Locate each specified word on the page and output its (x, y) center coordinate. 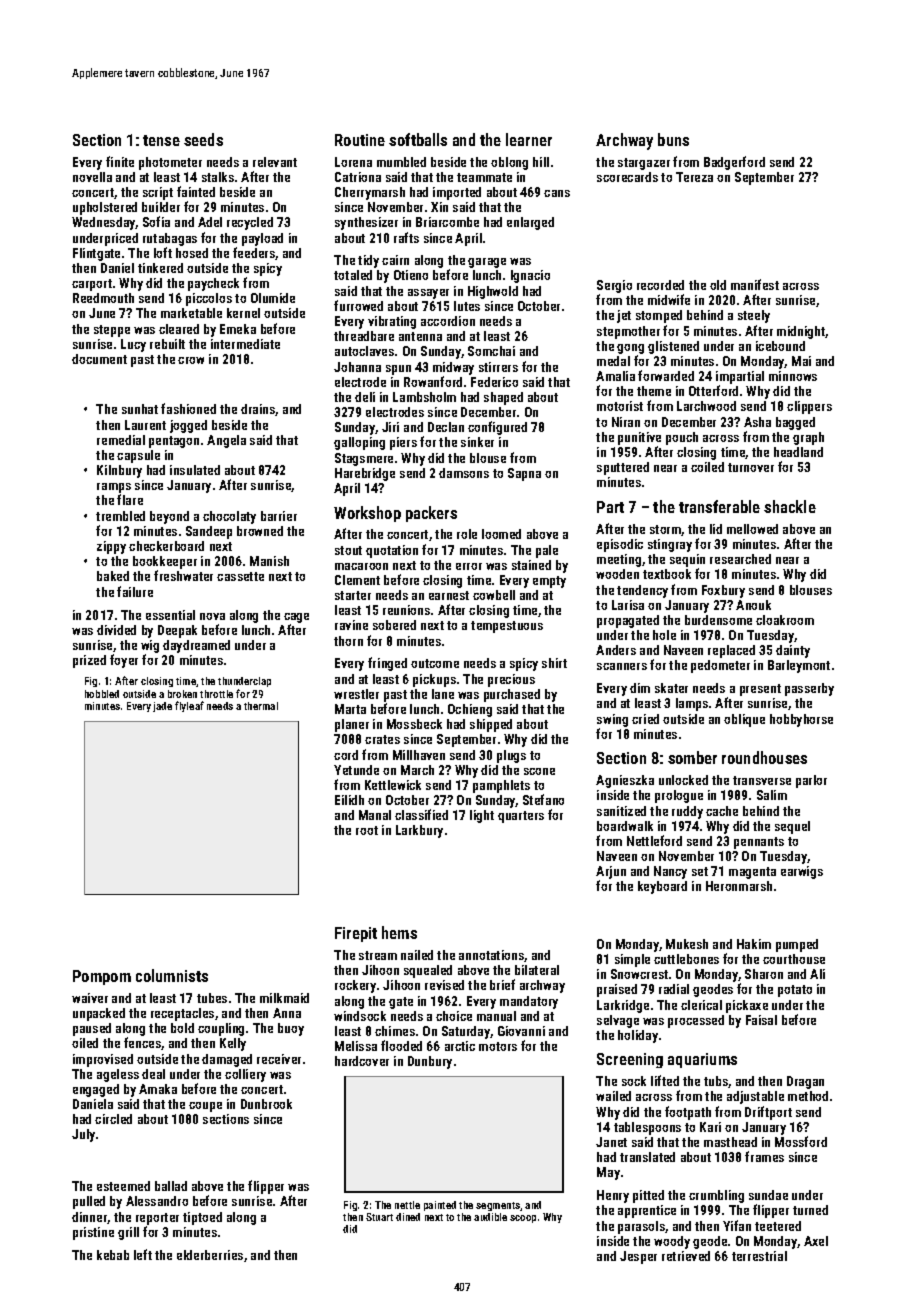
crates (382, 739)
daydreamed (196, 646)
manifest (755, 284)
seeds (203, 139)
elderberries (210, 1255)
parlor (811, 781)
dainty (793, 651)
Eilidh (349, 800)
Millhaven (419, 755)
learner (529, 139)
